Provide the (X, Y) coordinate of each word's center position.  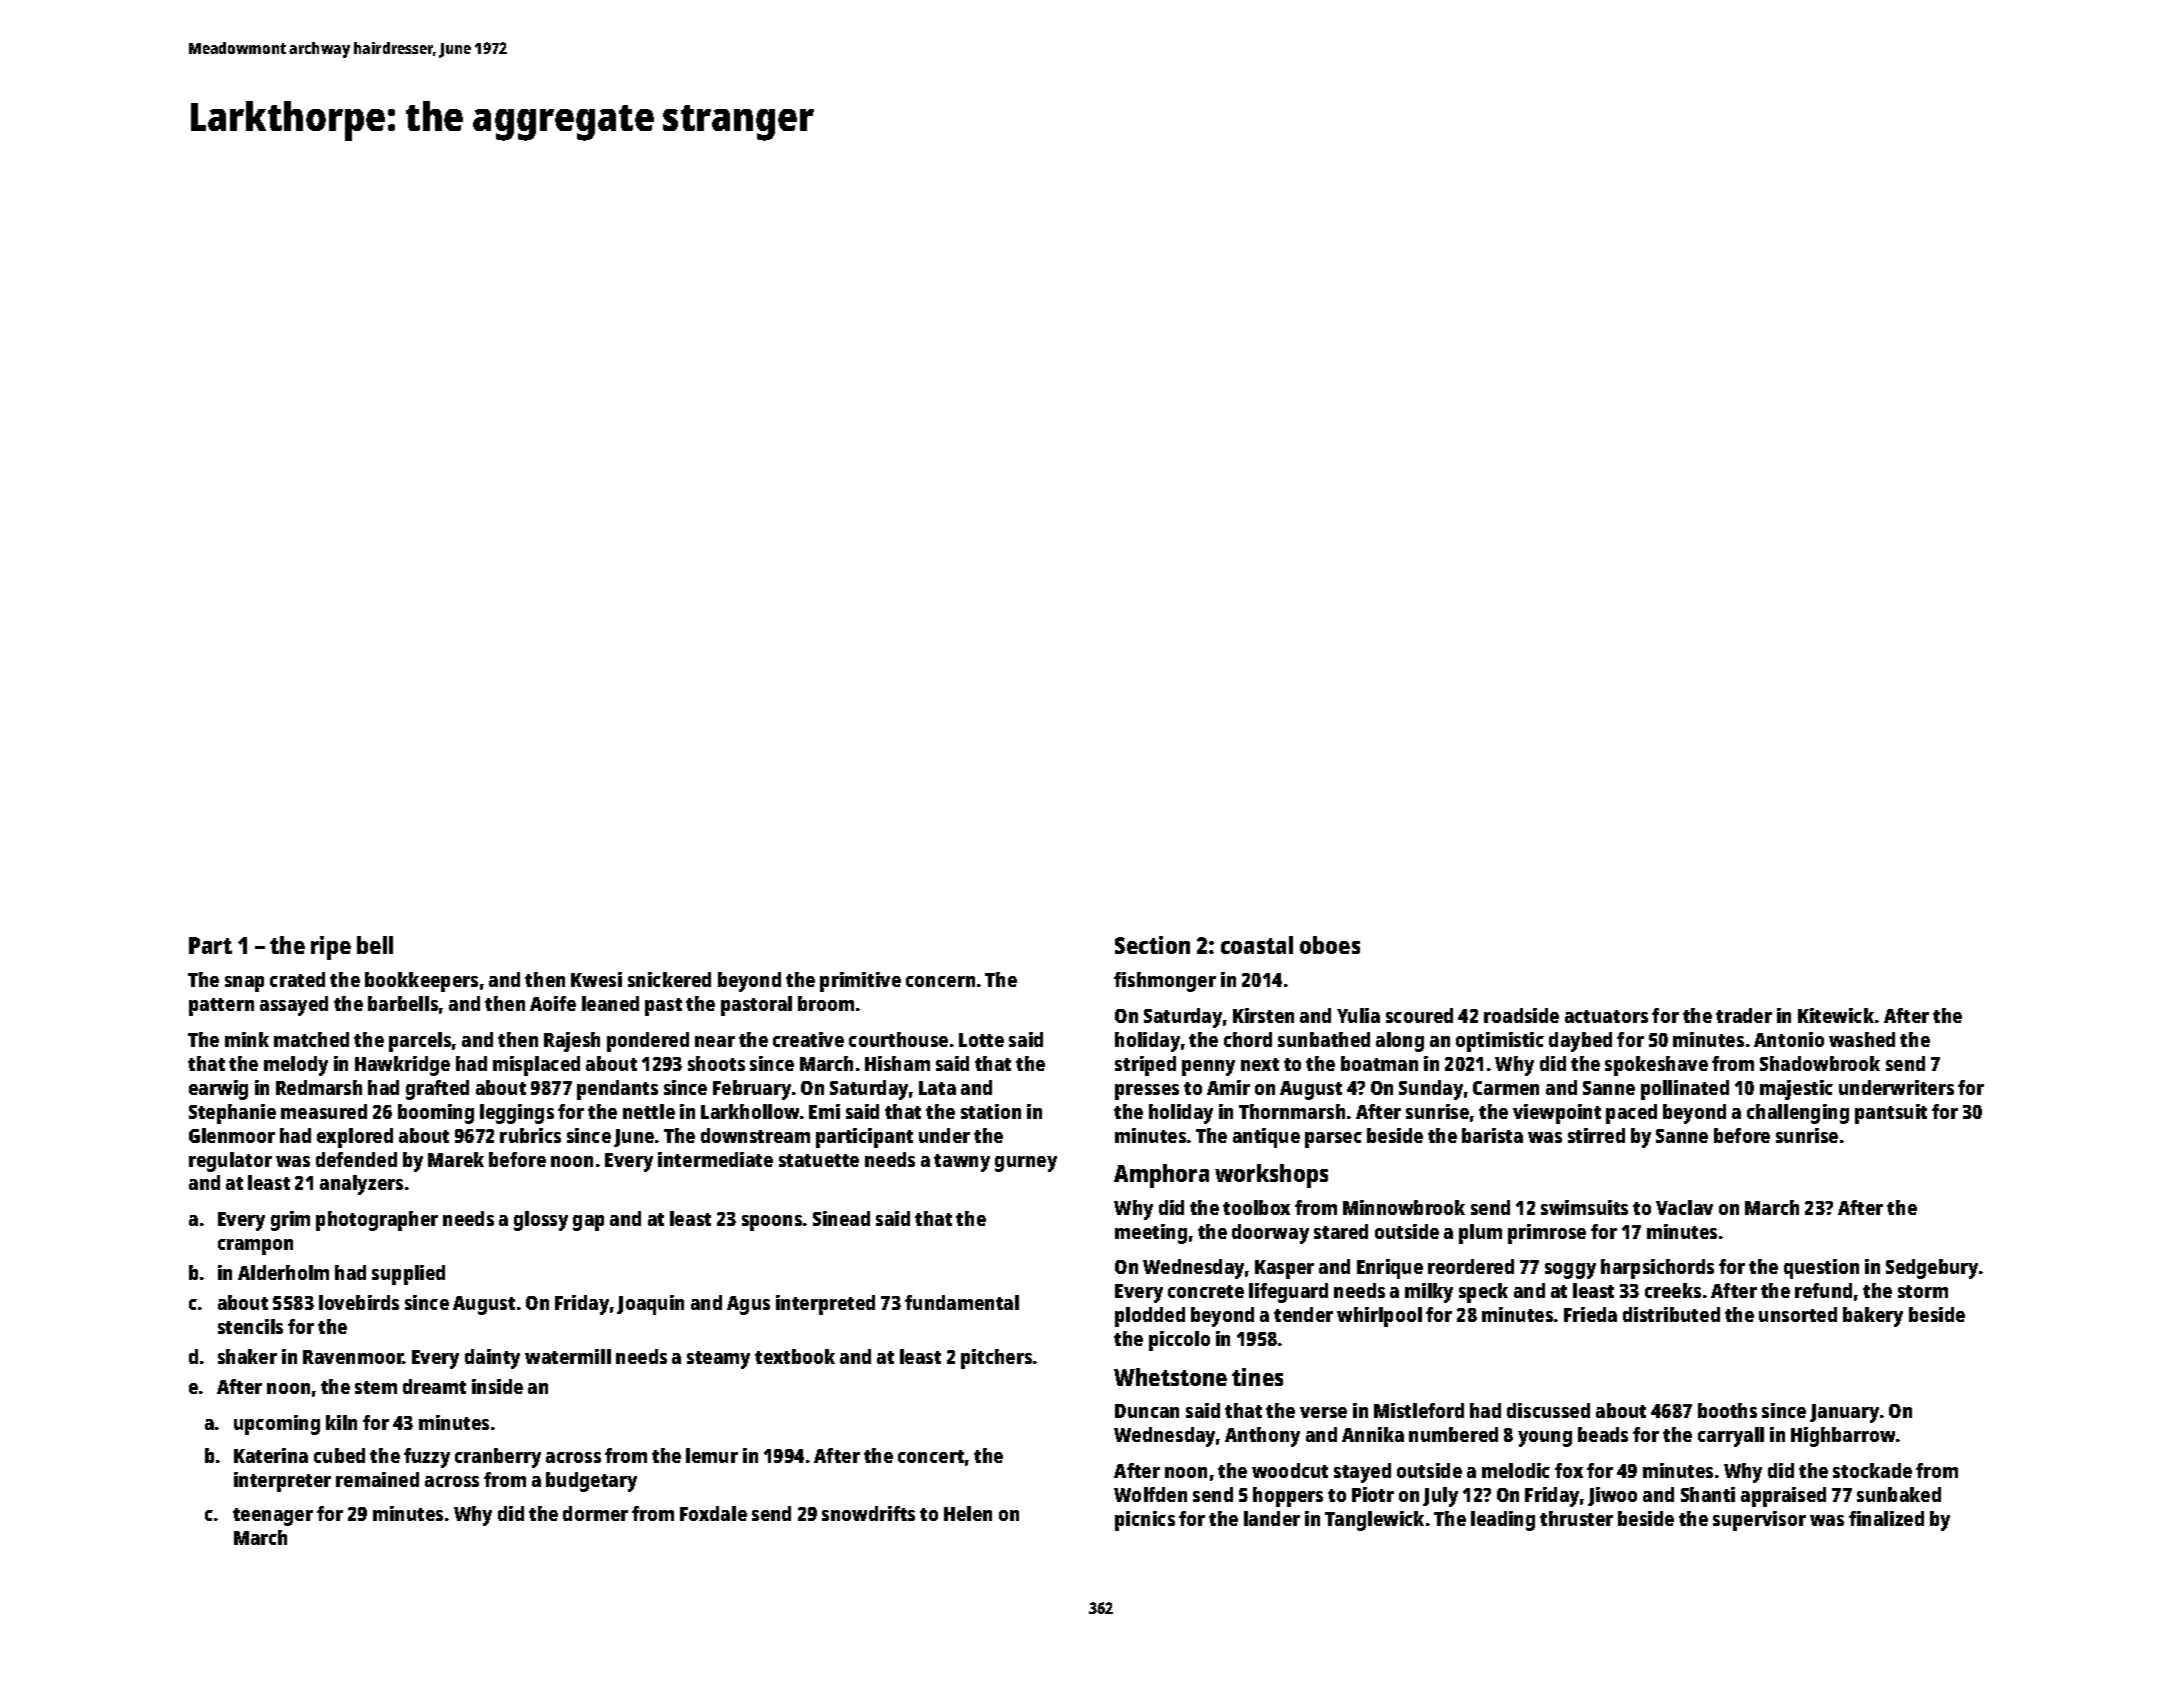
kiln (341, 1422)
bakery (1873, 1317)
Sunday (1431, 1090)
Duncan (1147, 1411)
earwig (218, 1090)
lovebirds (359, 1302)
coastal (1257, 945)
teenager (273, 1517)
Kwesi (596, 979)
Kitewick (1836, 1015)
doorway (1270, 1234)
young (1545, 1439)
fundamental (962, 1302)
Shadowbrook (1820, 1063)
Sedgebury (1933, 1269)
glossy (541, 1221)
